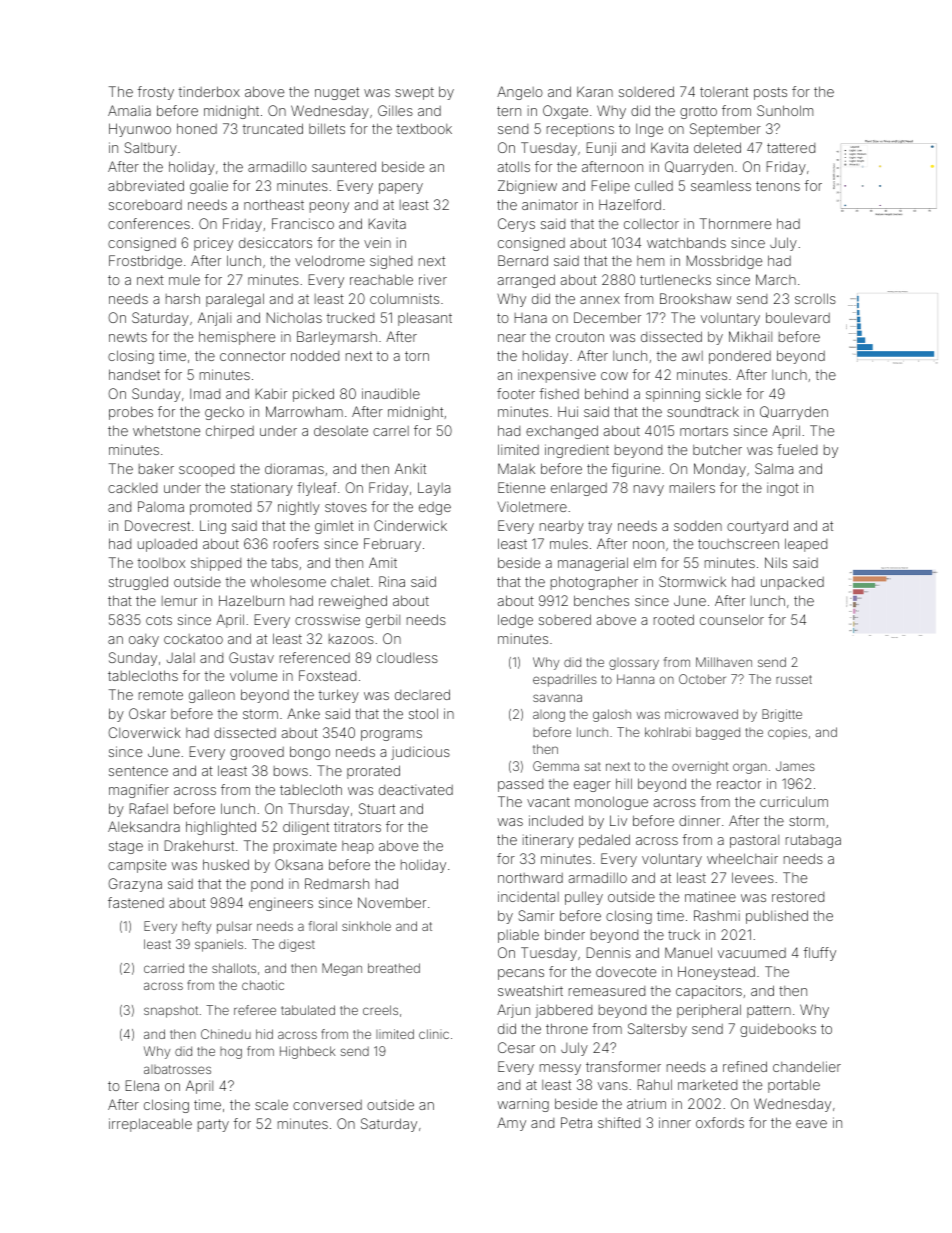  Describe the element at coordinates (138, 771) in the screenshot. I see `sentence` at that location.
